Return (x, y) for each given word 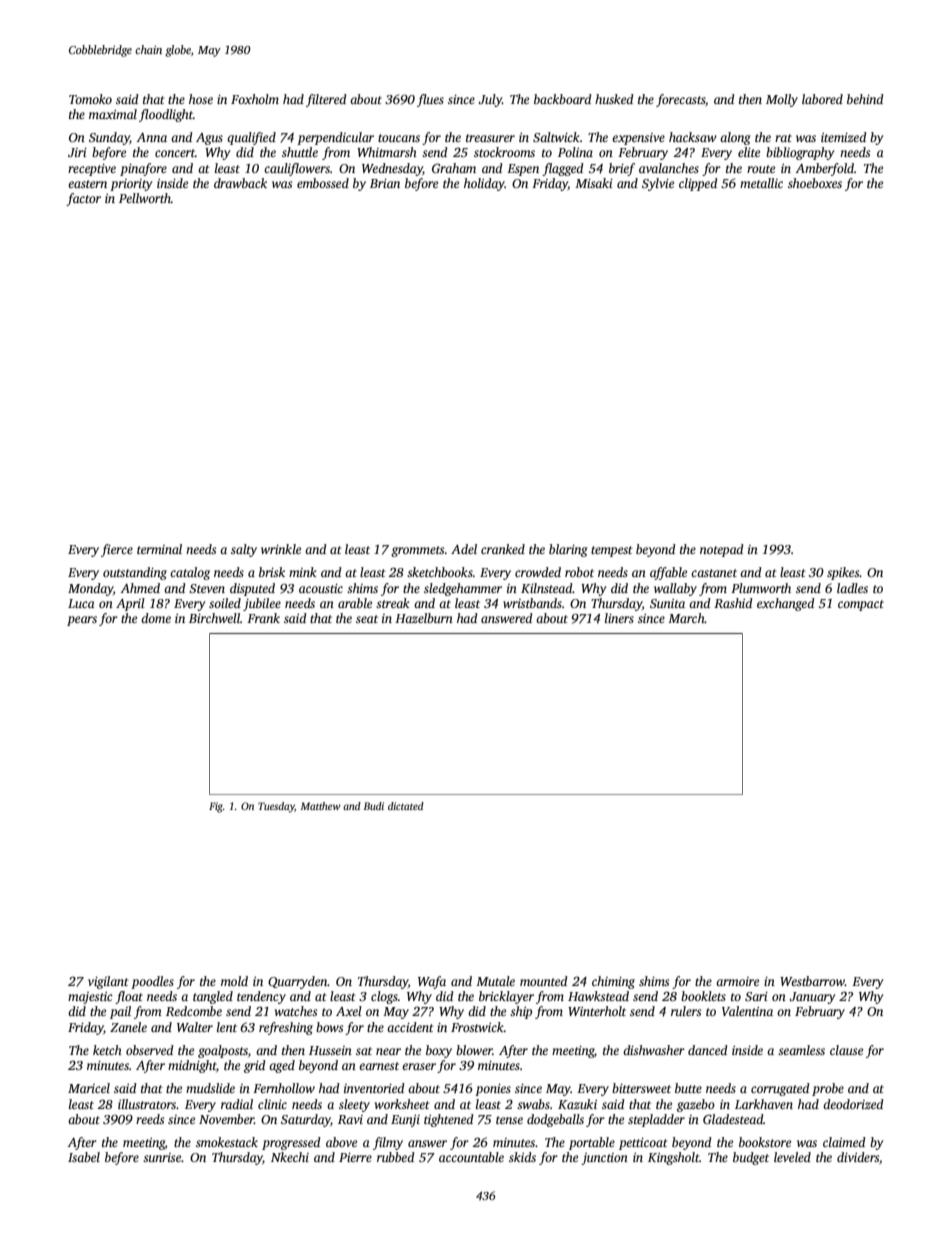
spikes (843, 573)
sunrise (162, 1157)
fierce (117, 550)
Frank (263, 618)
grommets (417, 551)
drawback (240, 183)
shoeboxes (815, 183)
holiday (484, 184)
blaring (568, 550)
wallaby (675, 589)
